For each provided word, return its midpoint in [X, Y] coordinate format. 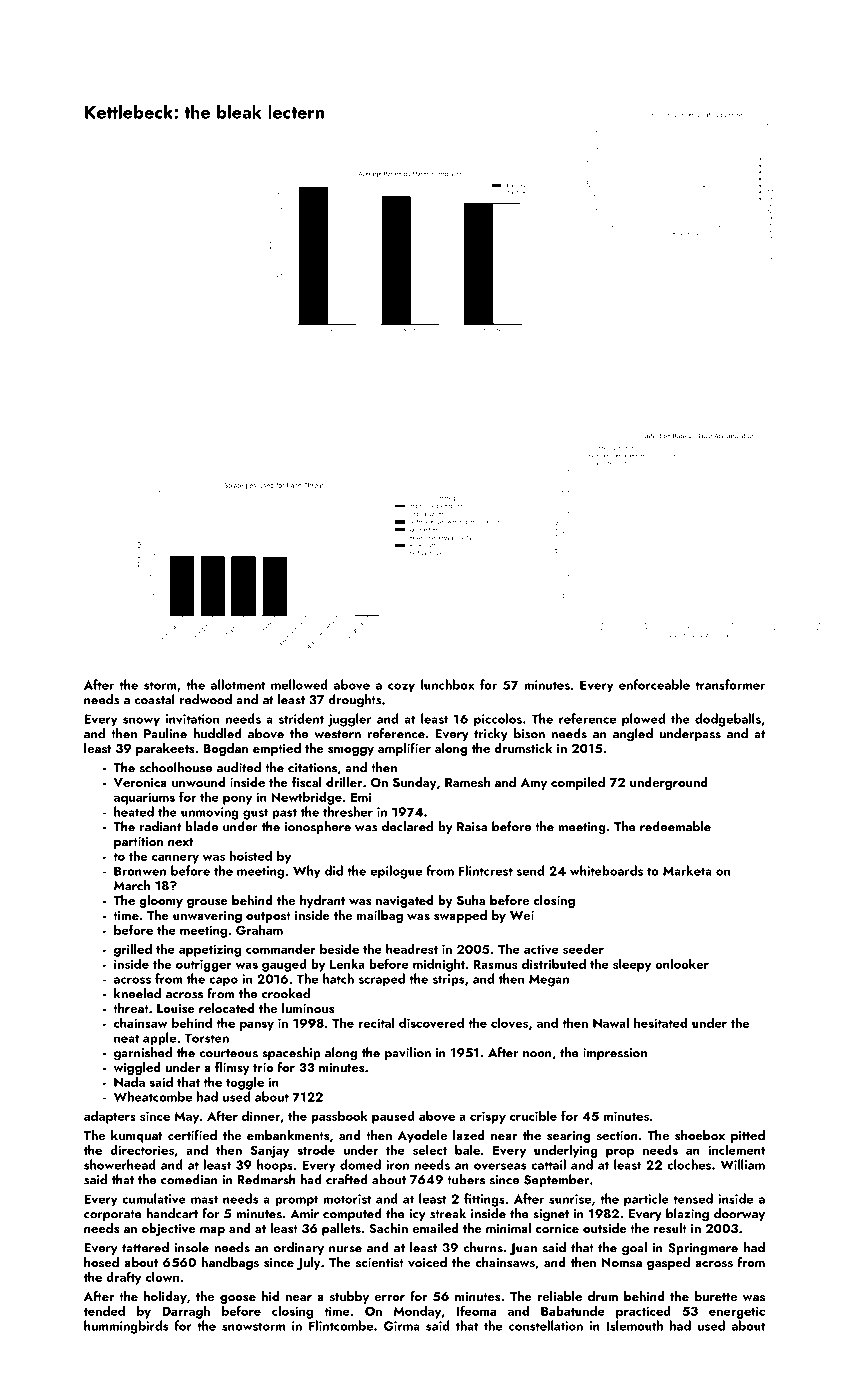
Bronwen [140, 871]
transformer [730, 684]
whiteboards [606, 870]
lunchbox [447, 684]
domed [360, 1164]
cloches [689, 1164]
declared [407, 826]
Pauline [165, 733]
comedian [189, 1179]
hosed [101, 1262]
